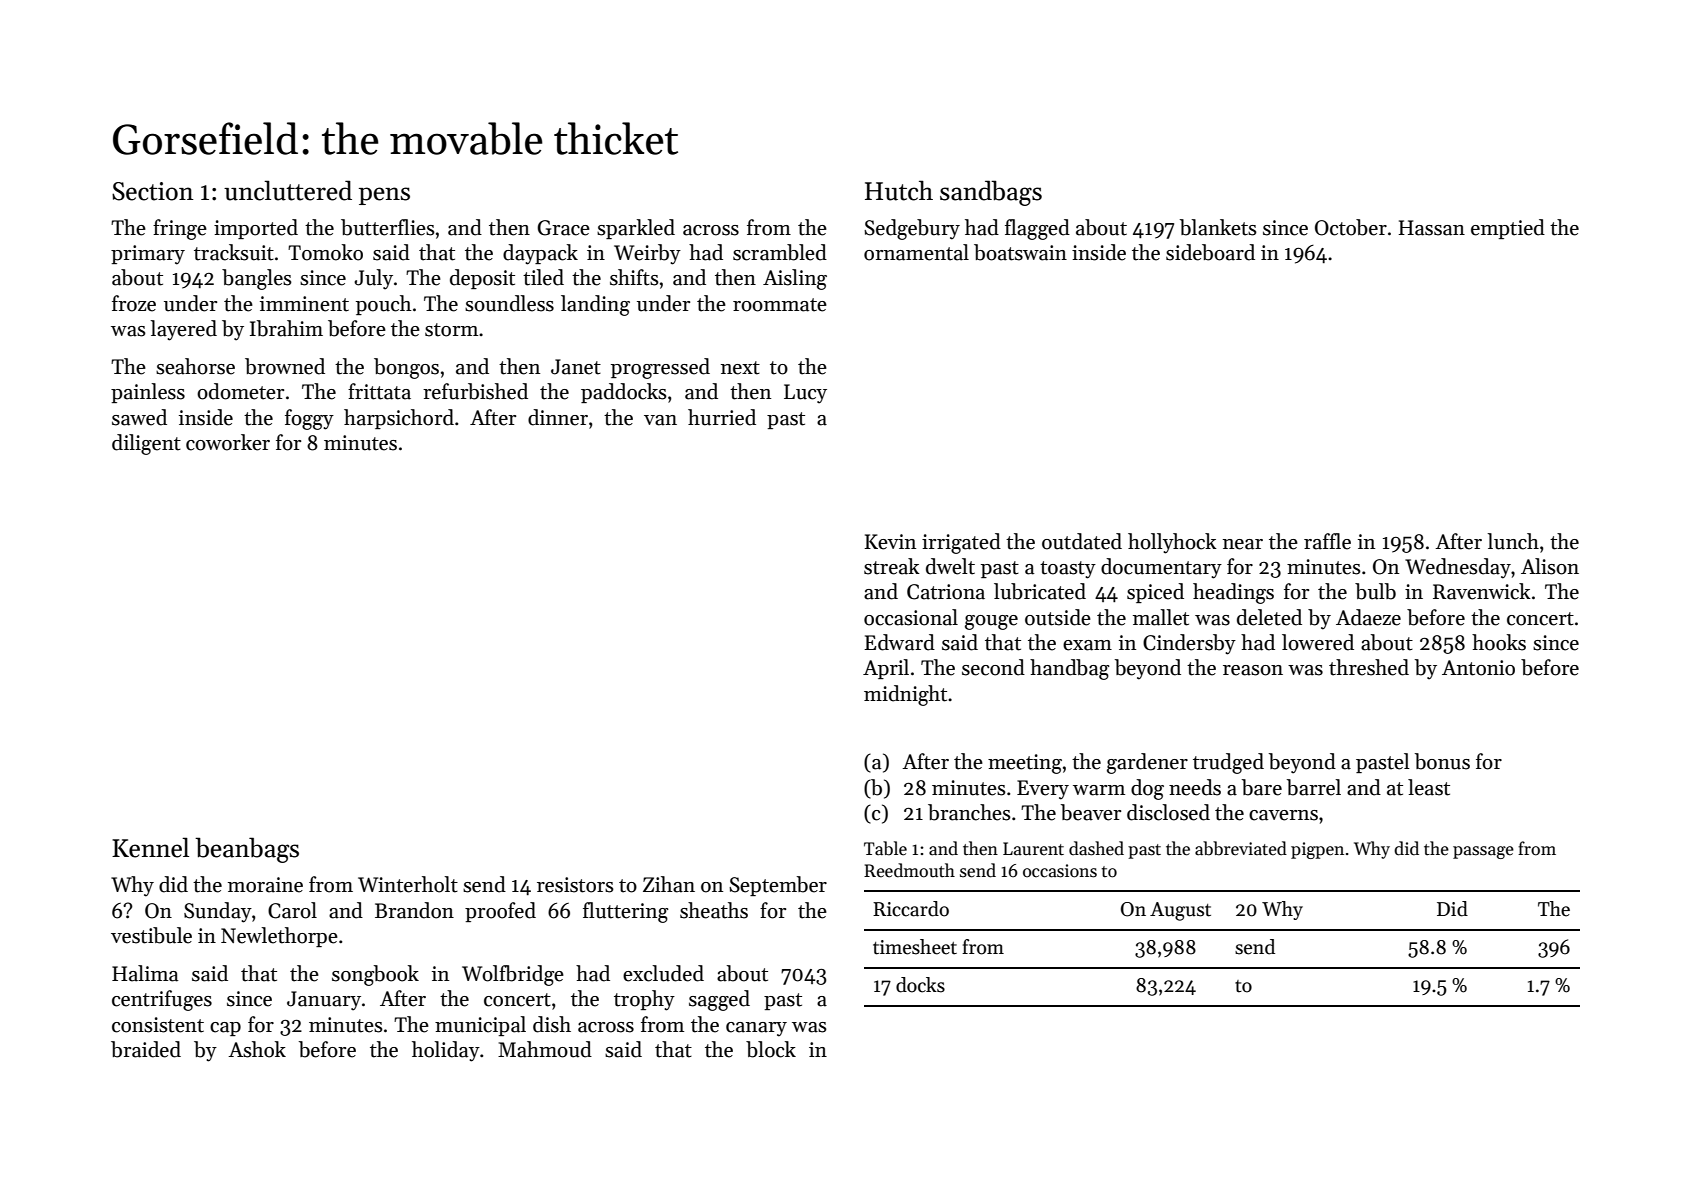 This screenshot has width=1691, height=1196. What do you see at coordinates (722, 417) in the screenshot?
I see `hurried` at bounding box center [722, 417].
